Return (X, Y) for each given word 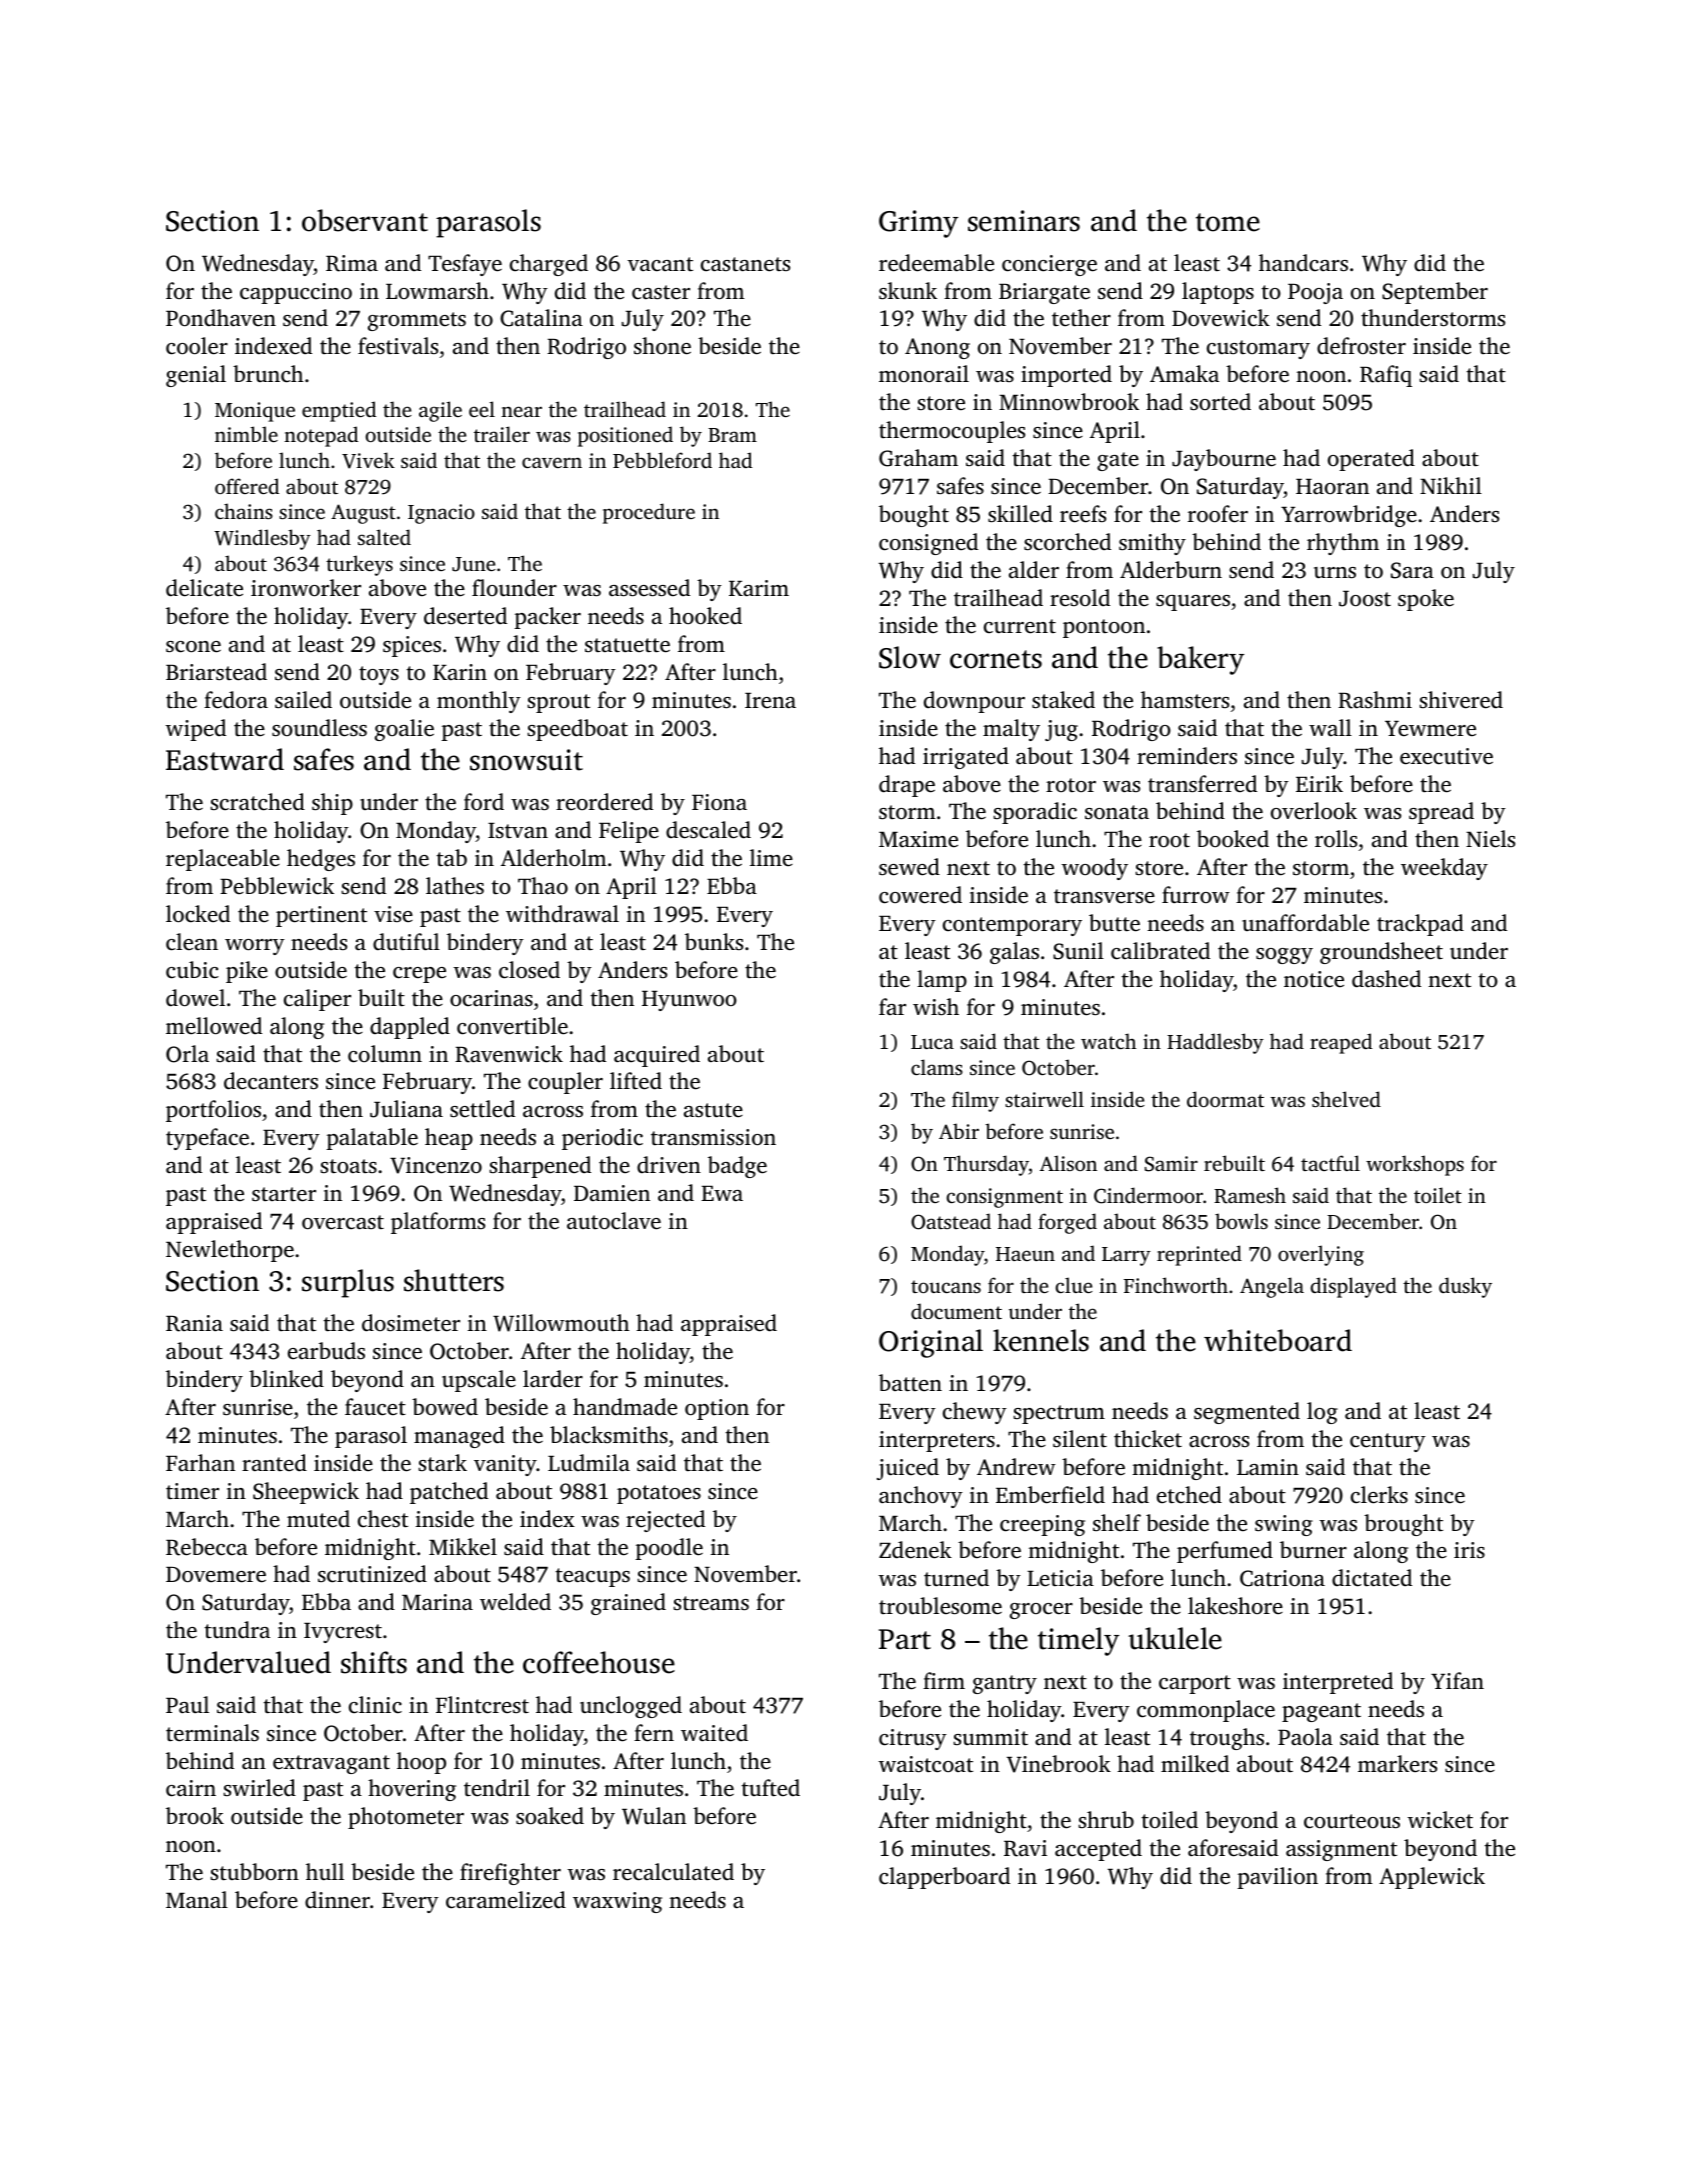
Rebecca (207, 1547)
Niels (1490, 839)
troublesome (940, 1606)
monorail (924, 373)
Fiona (719, 802)
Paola (1305, 1737)
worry (255, 947)
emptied (339, 411)
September (1435, 293)
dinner (337, 1899)
